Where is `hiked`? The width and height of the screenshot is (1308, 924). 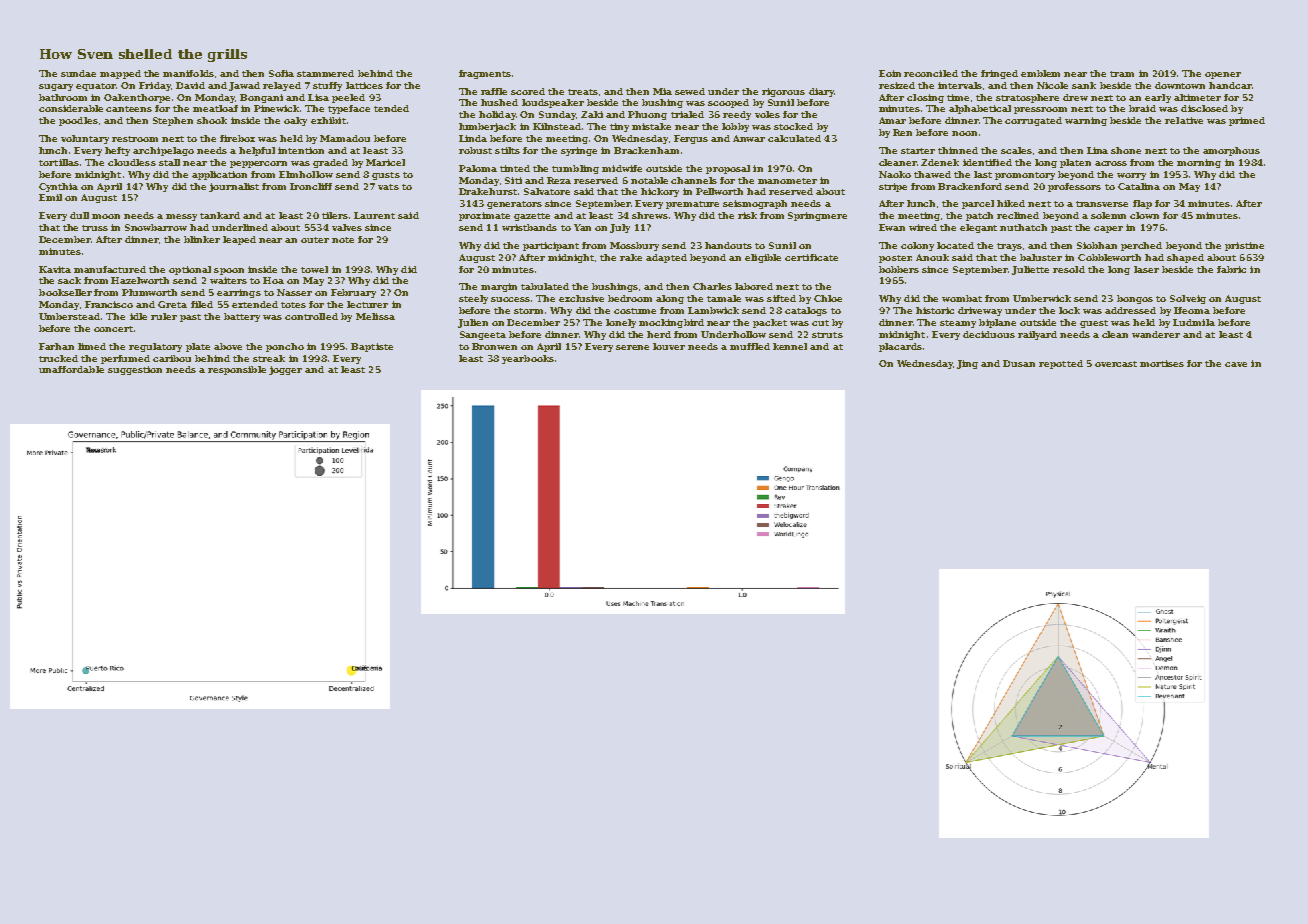
hiked is located at coordinates (1011, 203).
